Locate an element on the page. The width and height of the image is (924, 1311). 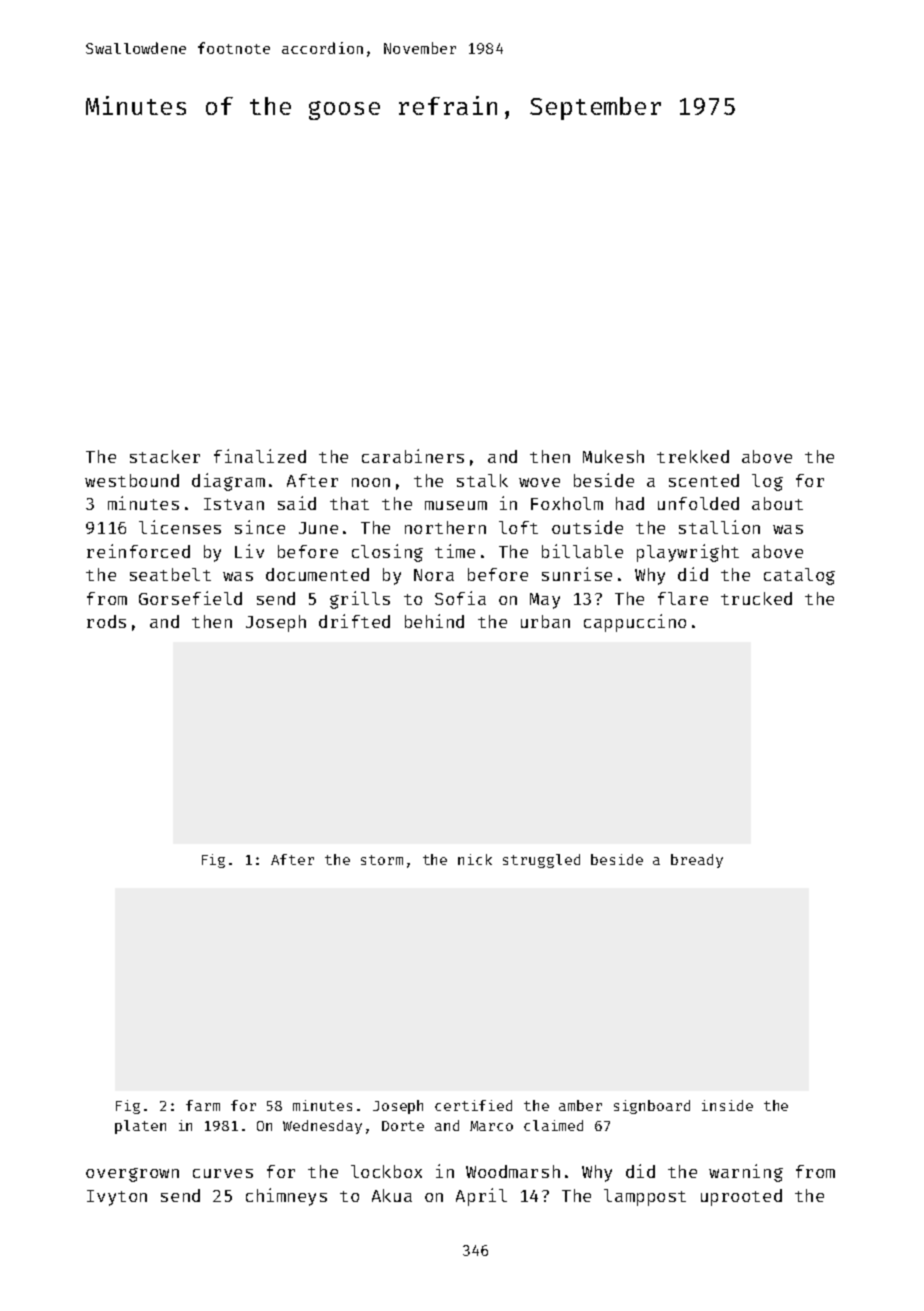
rods is located at coordinates (106, 621).
